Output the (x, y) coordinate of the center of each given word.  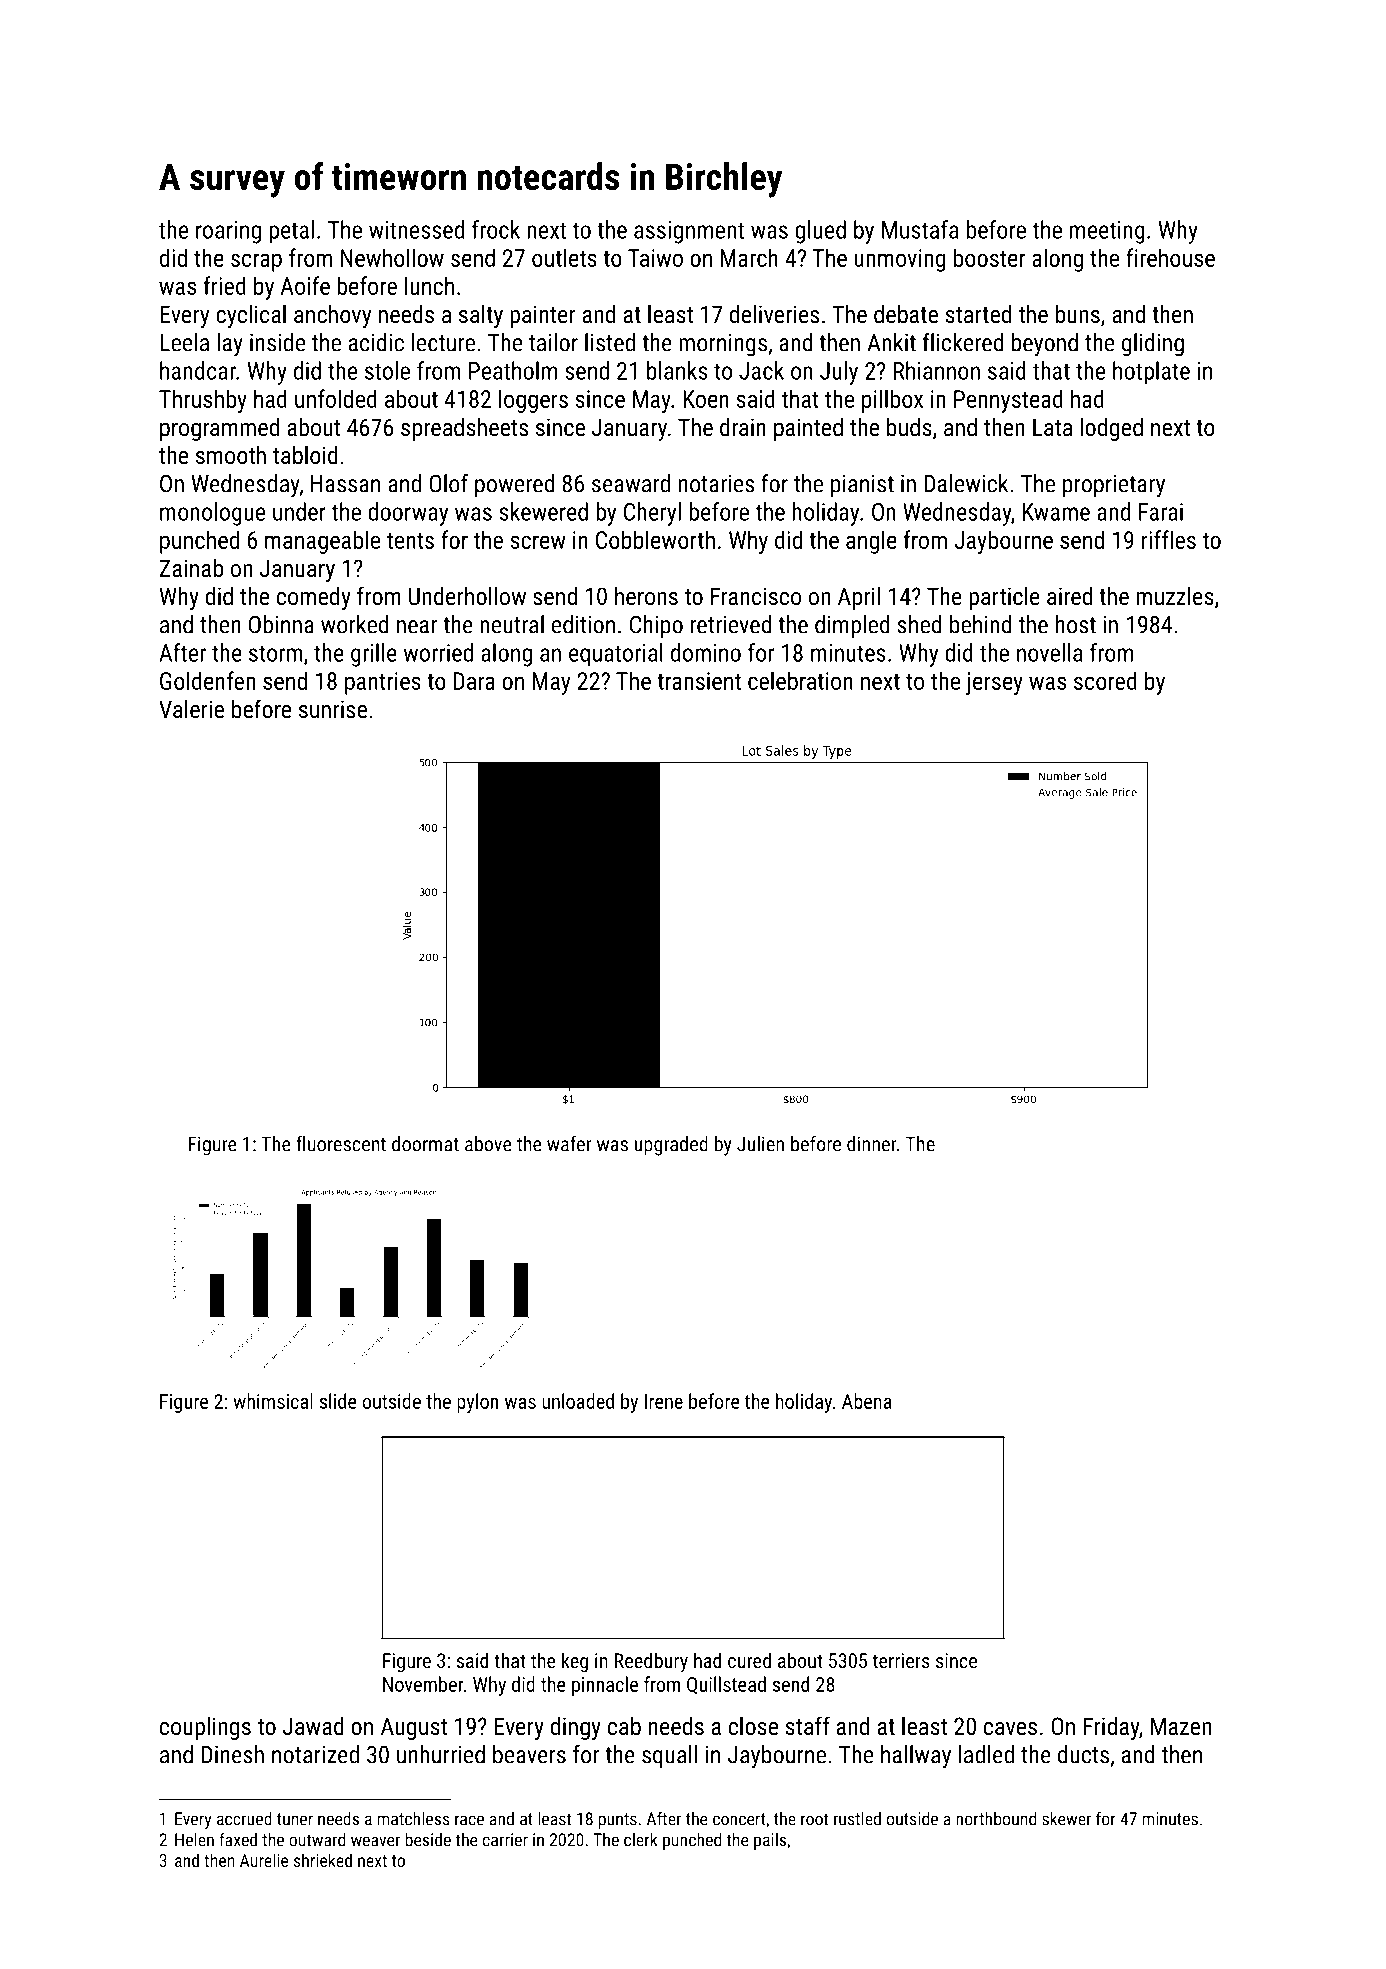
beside (428, 1840)
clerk (640, 1840)
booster (989, 257)
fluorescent (341, 1144)
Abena (867, 1401)
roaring (228, 232)
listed (610, 342)
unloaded (578, 1401)
